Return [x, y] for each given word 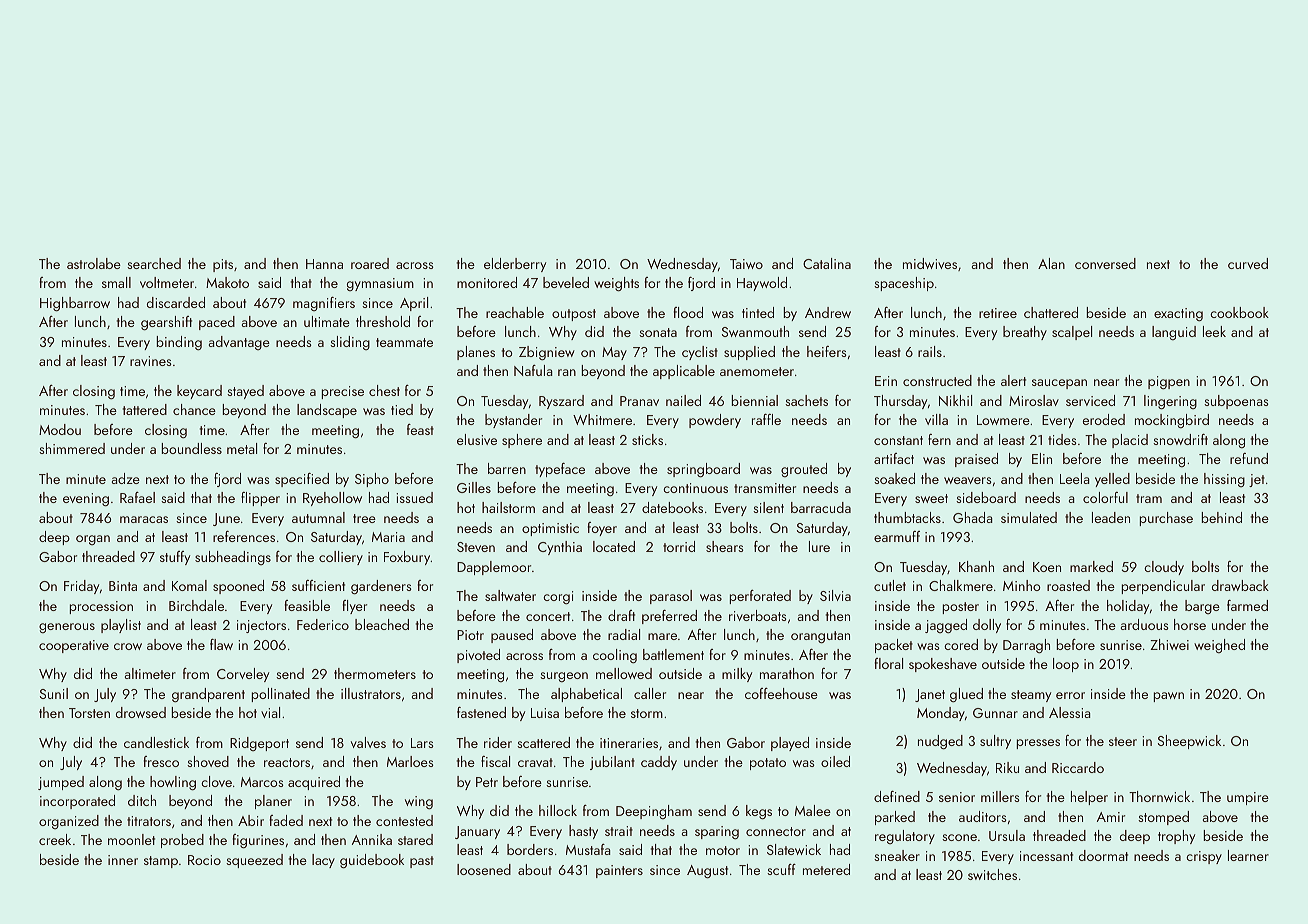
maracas [144, 519]
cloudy [1164, 568]
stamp [161, 862]
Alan [1051, 263]
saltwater [510, 595]
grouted [804, 470]
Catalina [827, 263]
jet [1257, 480]
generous [67, 628]
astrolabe [94, 263]
